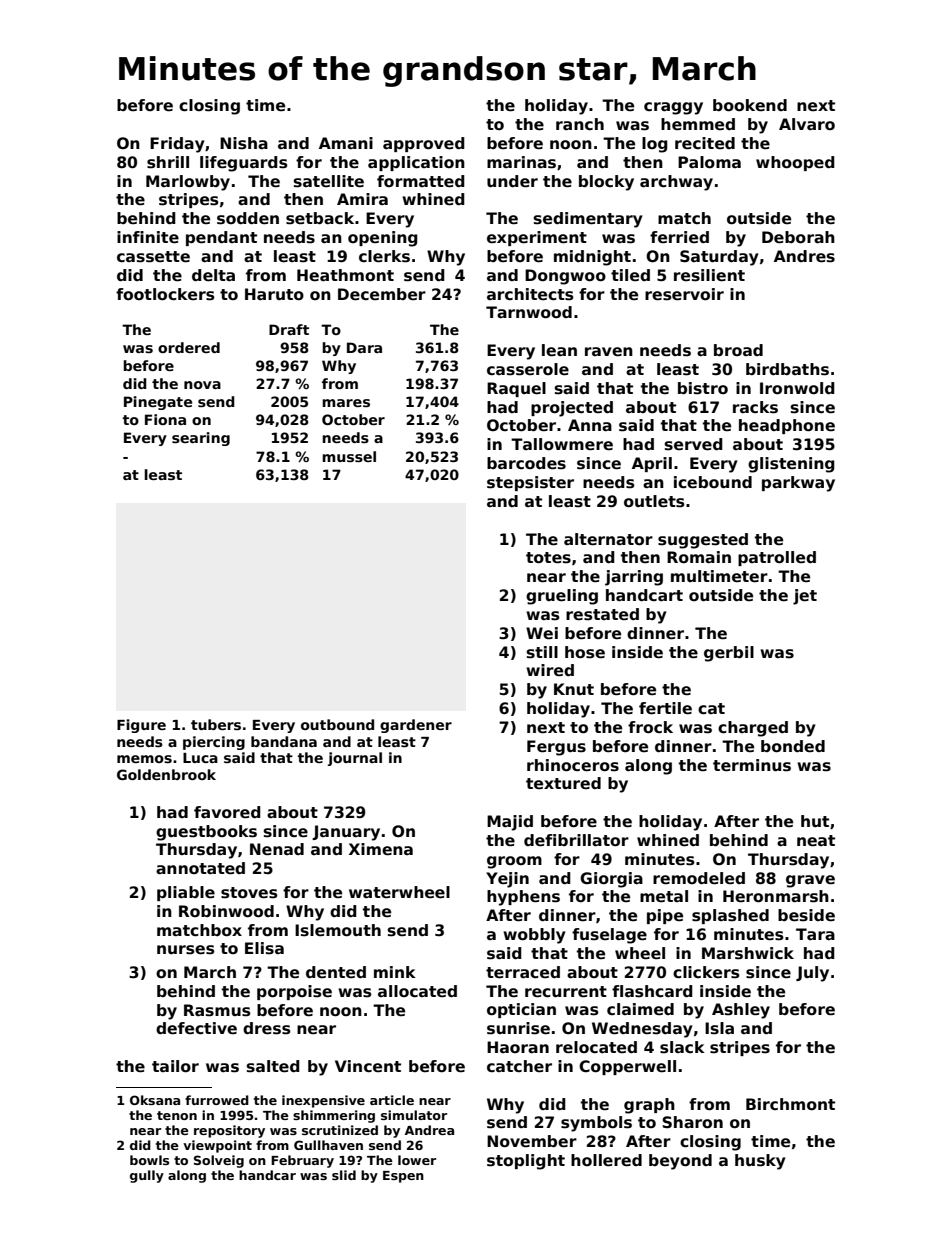  What do you see at coordinates (699, 557) in the document?
I see `Romain` at bounding box center [699, 557].
